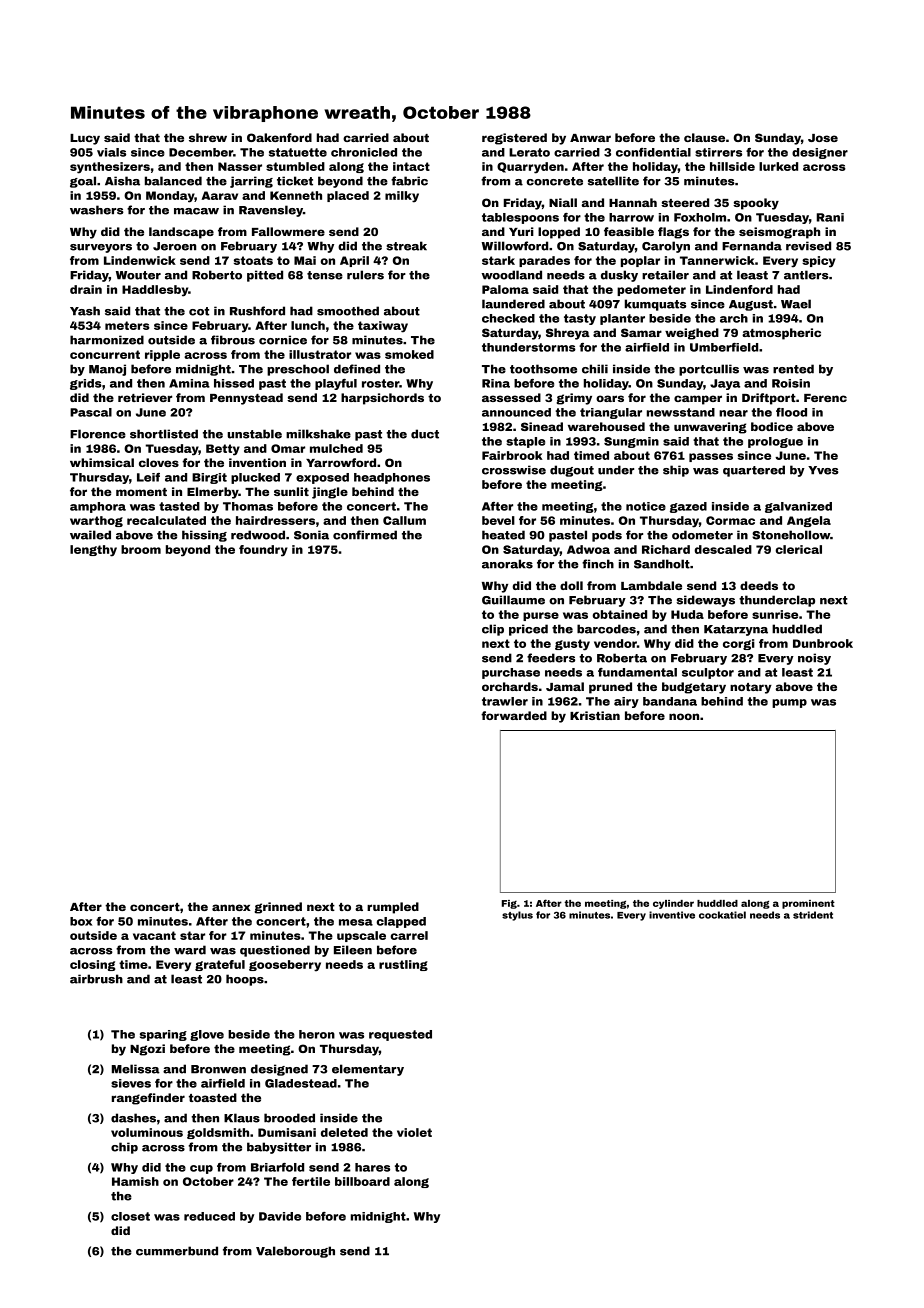  What do you see at coordinates (81, 921) in the screenshot?
I see `box` at bounding box center [81, 921].
